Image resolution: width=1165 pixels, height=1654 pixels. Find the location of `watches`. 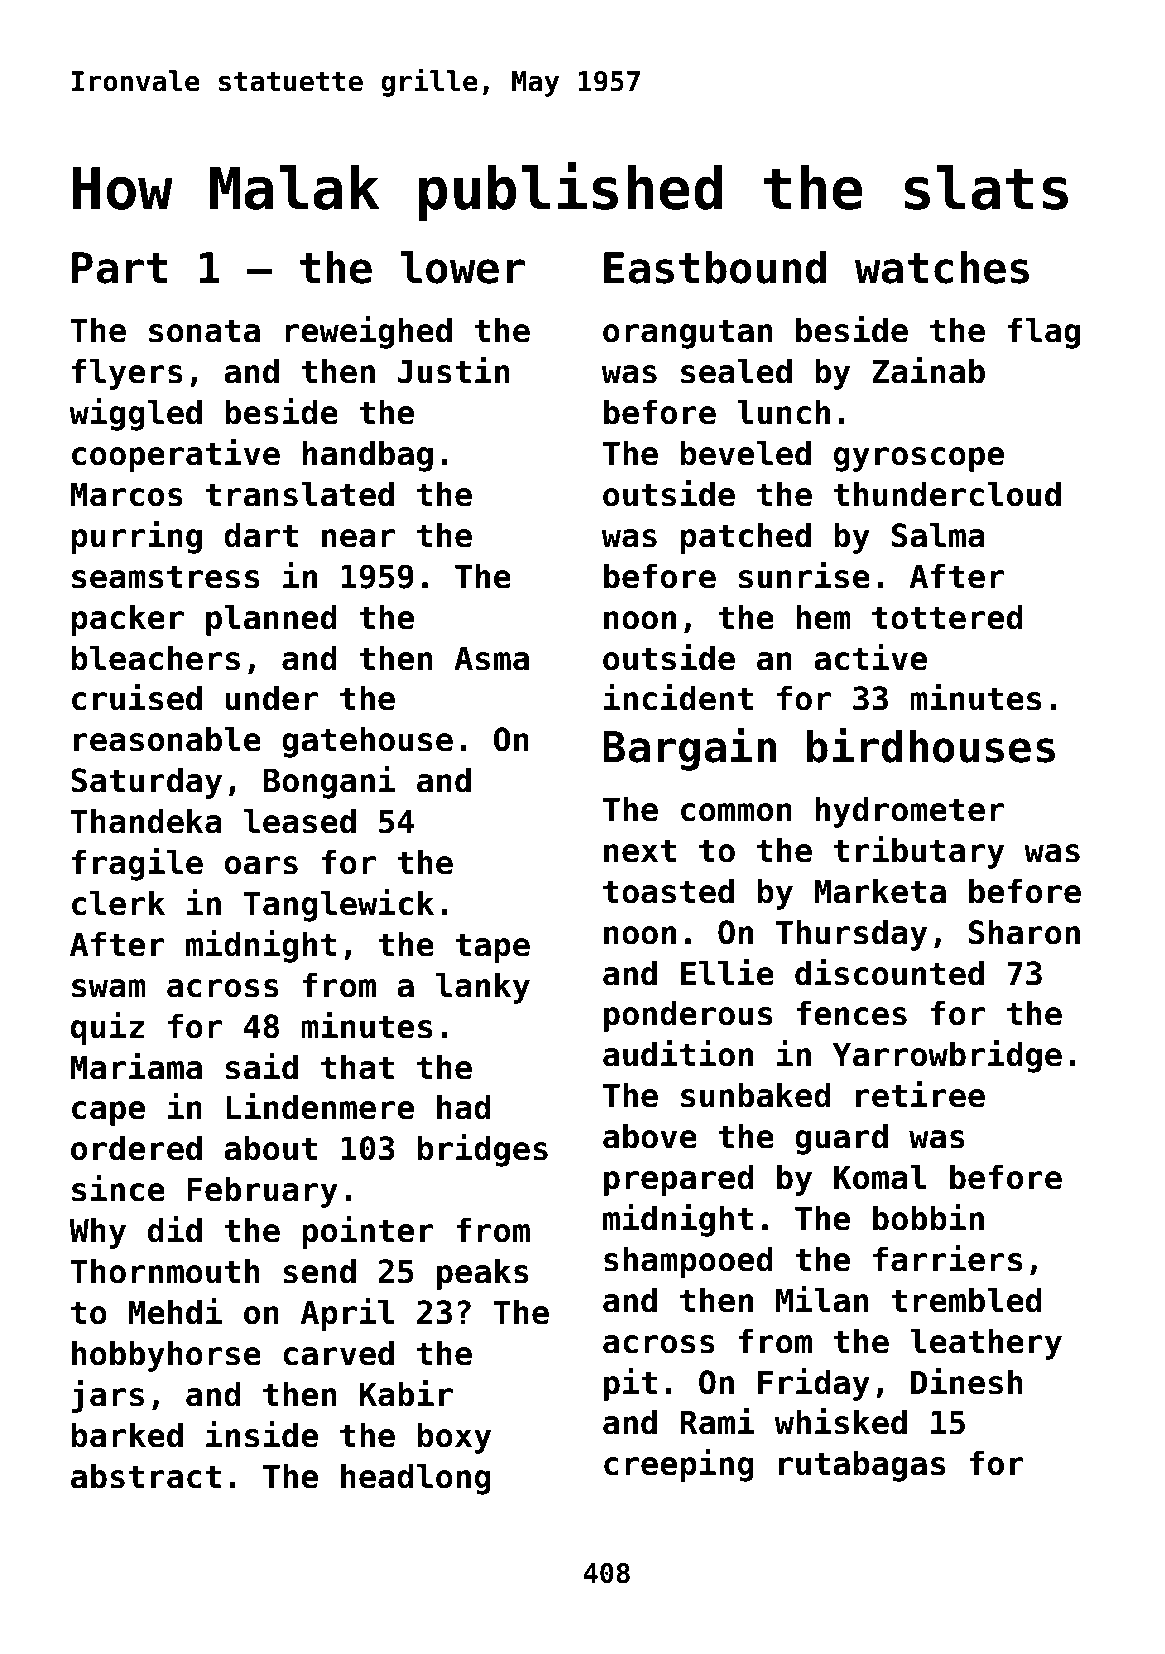

watches is located at coordinates (942, 267).
